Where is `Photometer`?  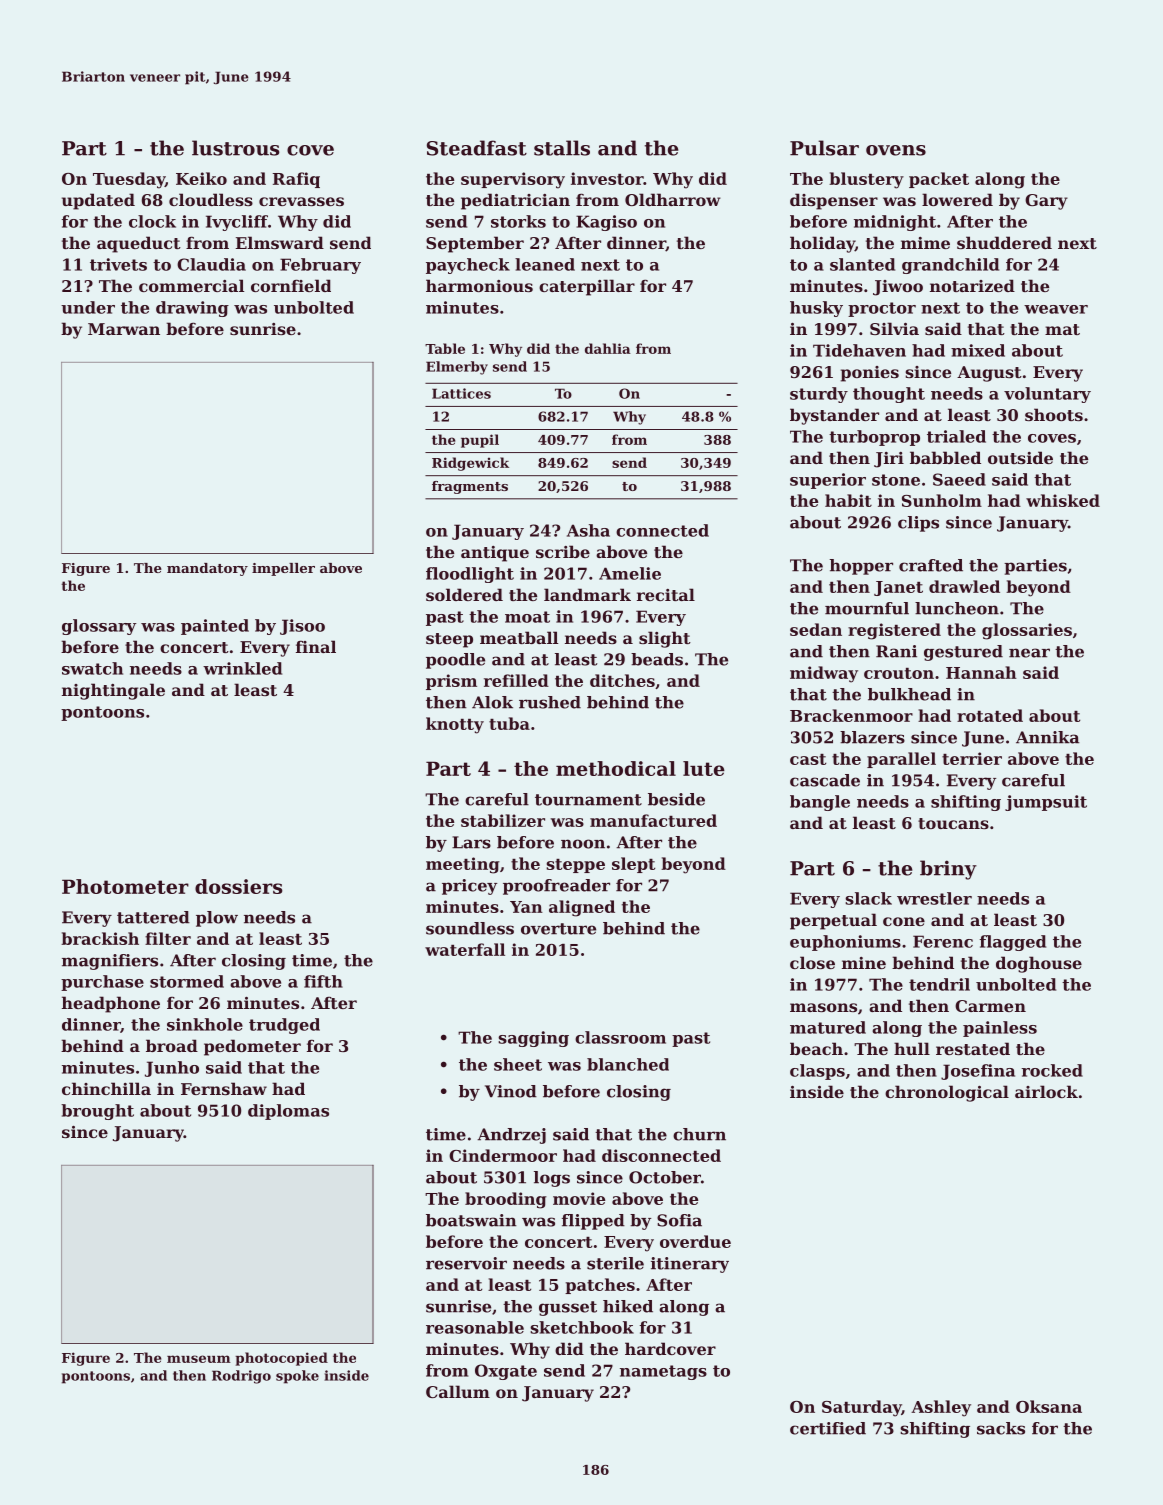
Photometer is located at coordinates (125, 886).
